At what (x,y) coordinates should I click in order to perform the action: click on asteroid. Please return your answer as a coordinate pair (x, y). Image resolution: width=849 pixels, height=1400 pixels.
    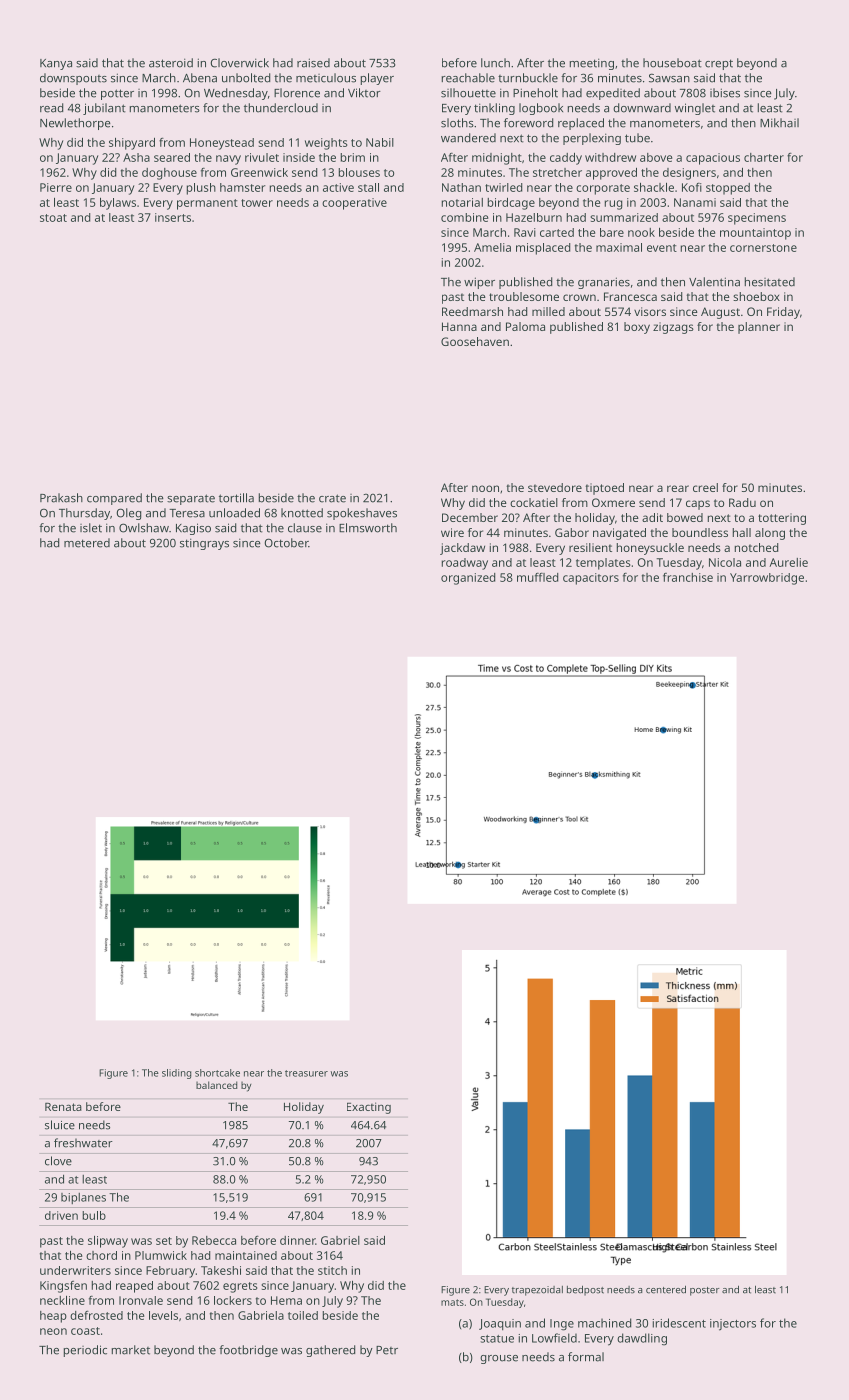
    Looking at the image, I should click on (171, 63).
